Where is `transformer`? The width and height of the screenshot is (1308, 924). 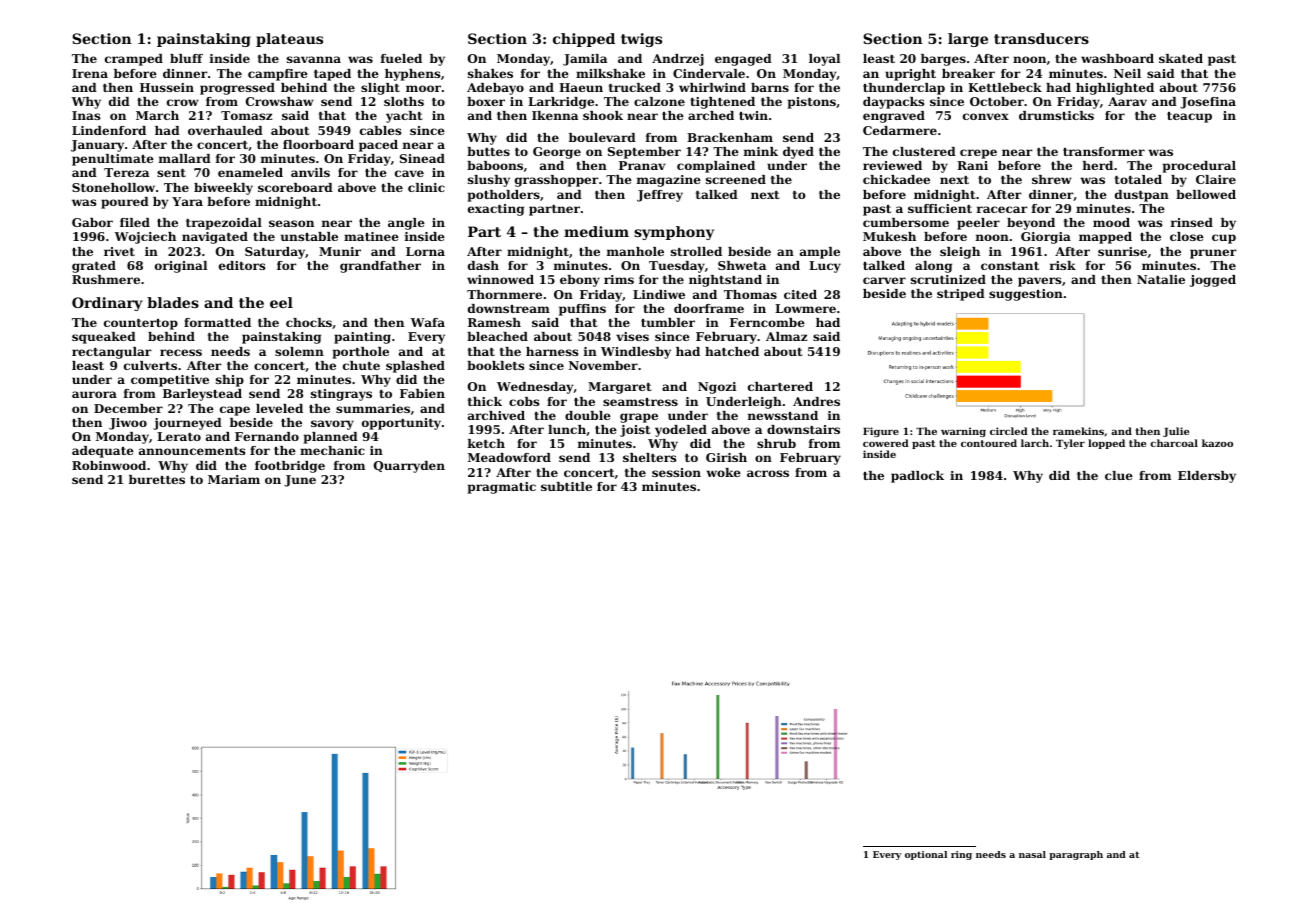
transformer is located at coordinates (1104, 151).
